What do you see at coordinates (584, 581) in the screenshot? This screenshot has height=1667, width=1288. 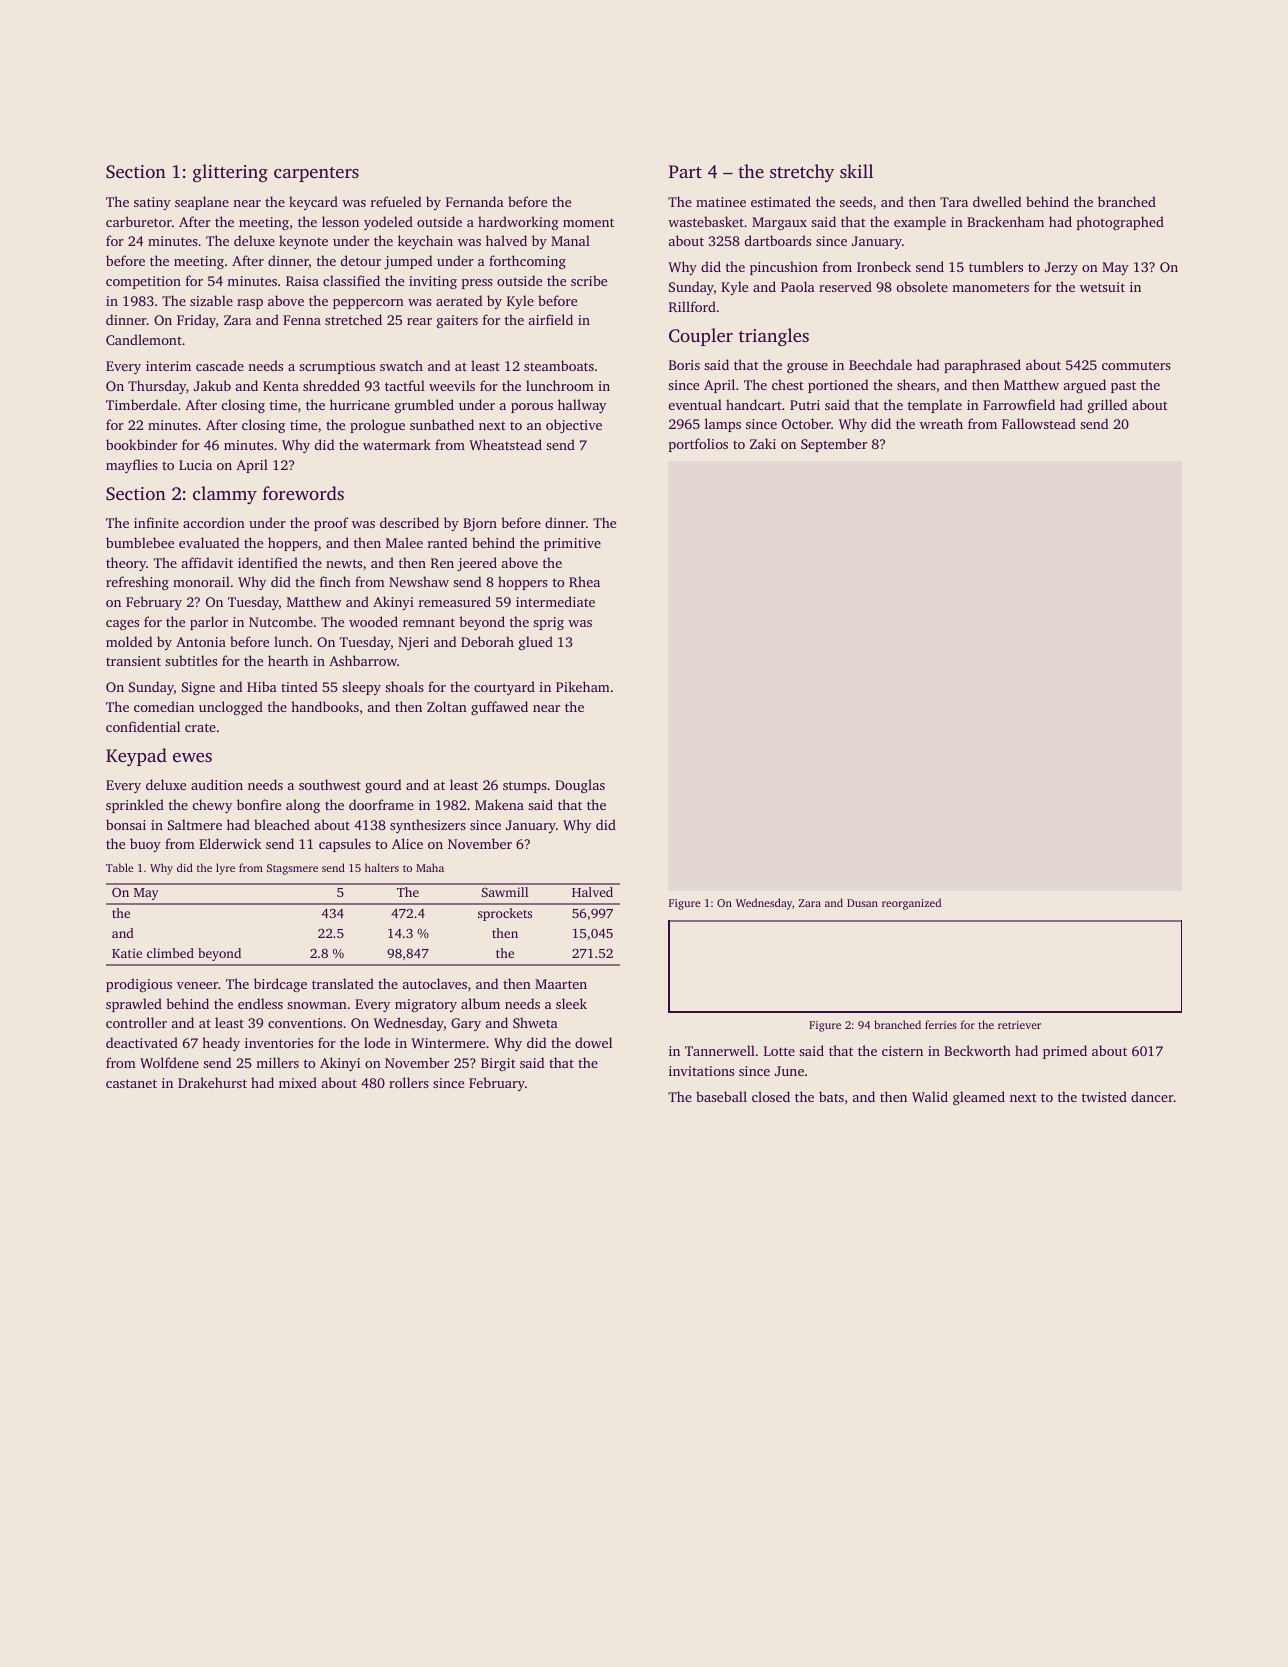 I see `Rhea` at bounding box center [584, 581].
